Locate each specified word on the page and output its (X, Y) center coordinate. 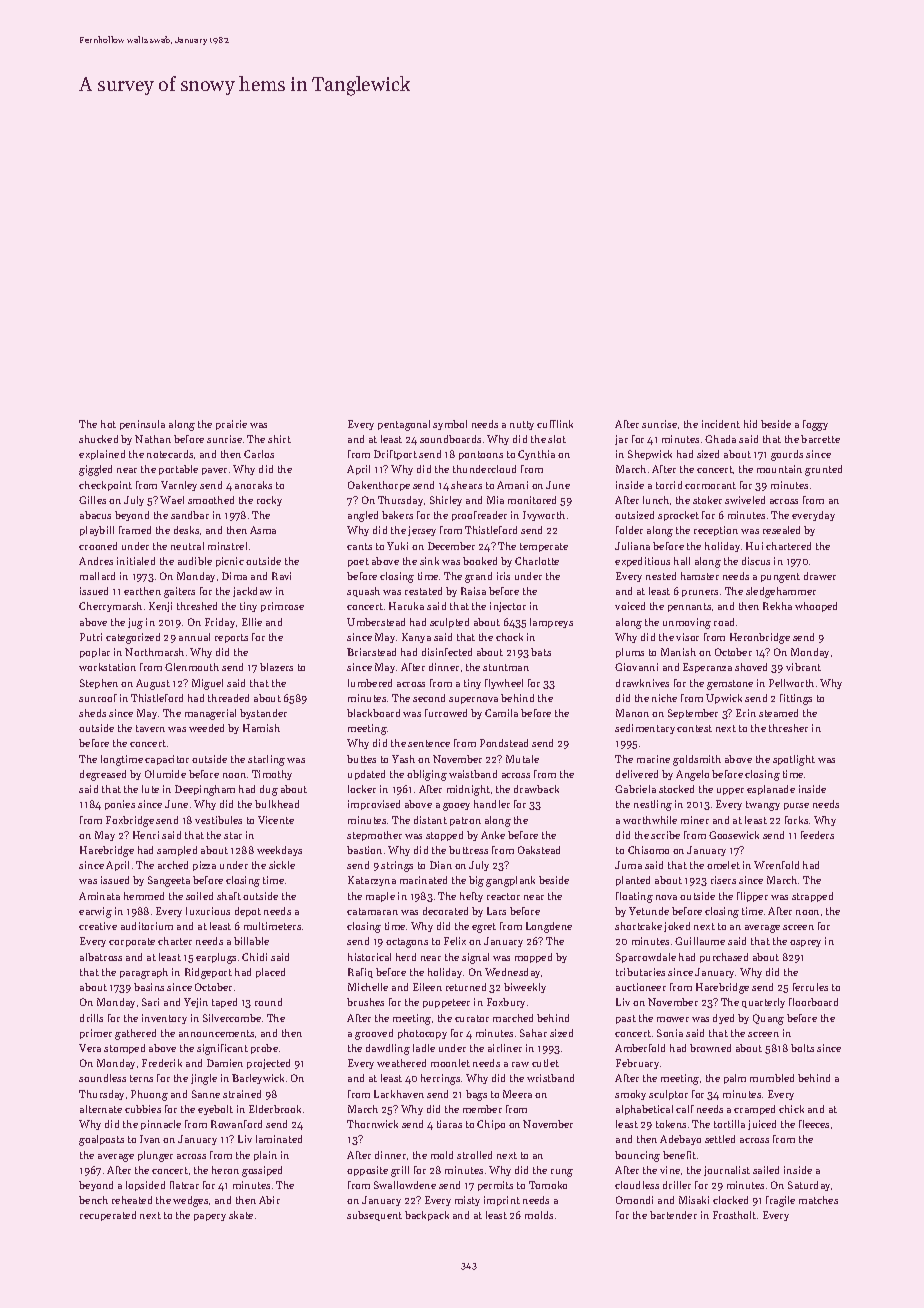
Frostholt (734, 1215)
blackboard (373, 713)
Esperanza (707, 668)
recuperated (108, 1216)
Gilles (92, 500)
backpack (427, 1216)
